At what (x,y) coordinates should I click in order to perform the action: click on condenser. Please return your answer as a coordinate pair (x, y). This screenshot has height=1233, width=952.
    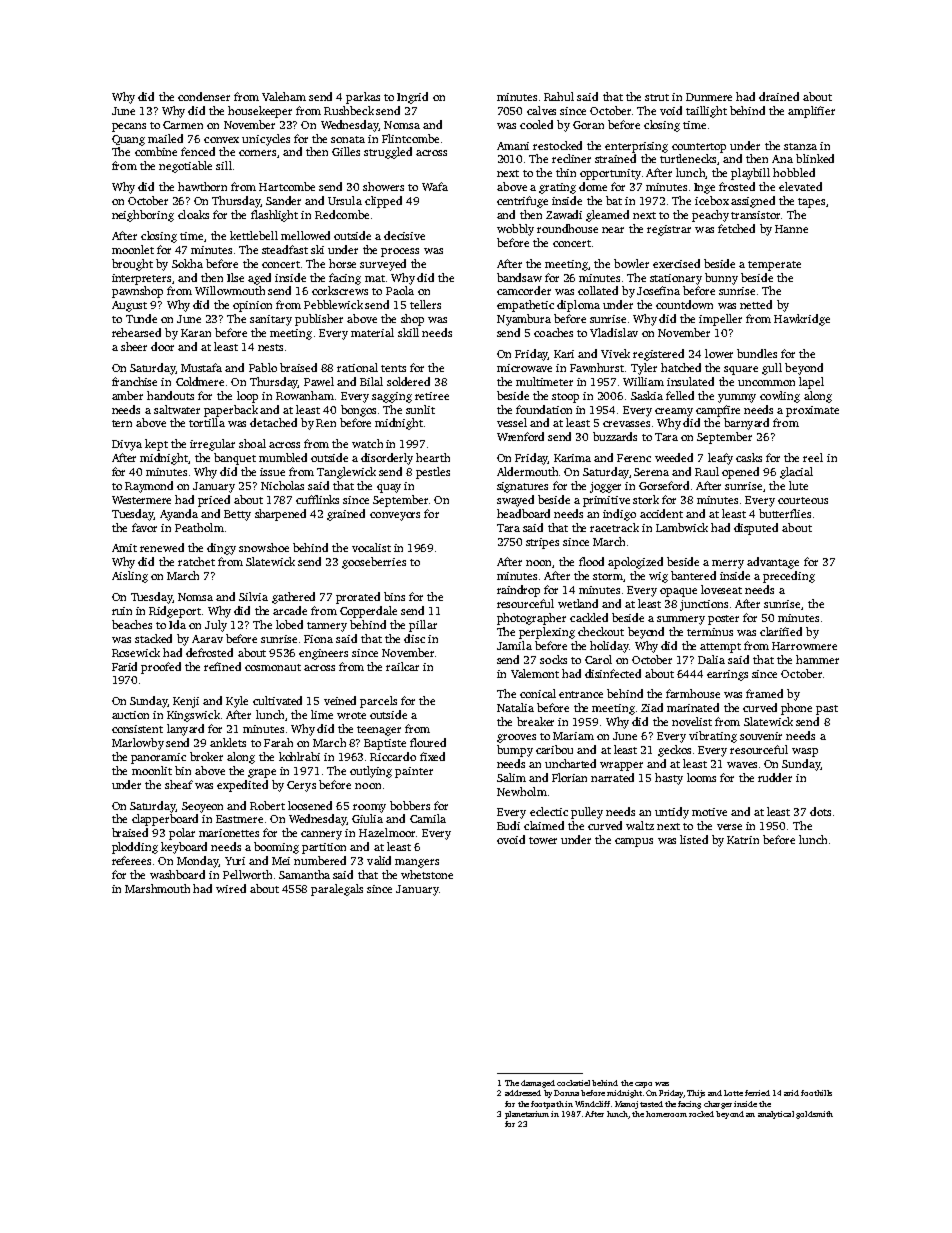
    Looking at the image, I should click on (204, 96).
